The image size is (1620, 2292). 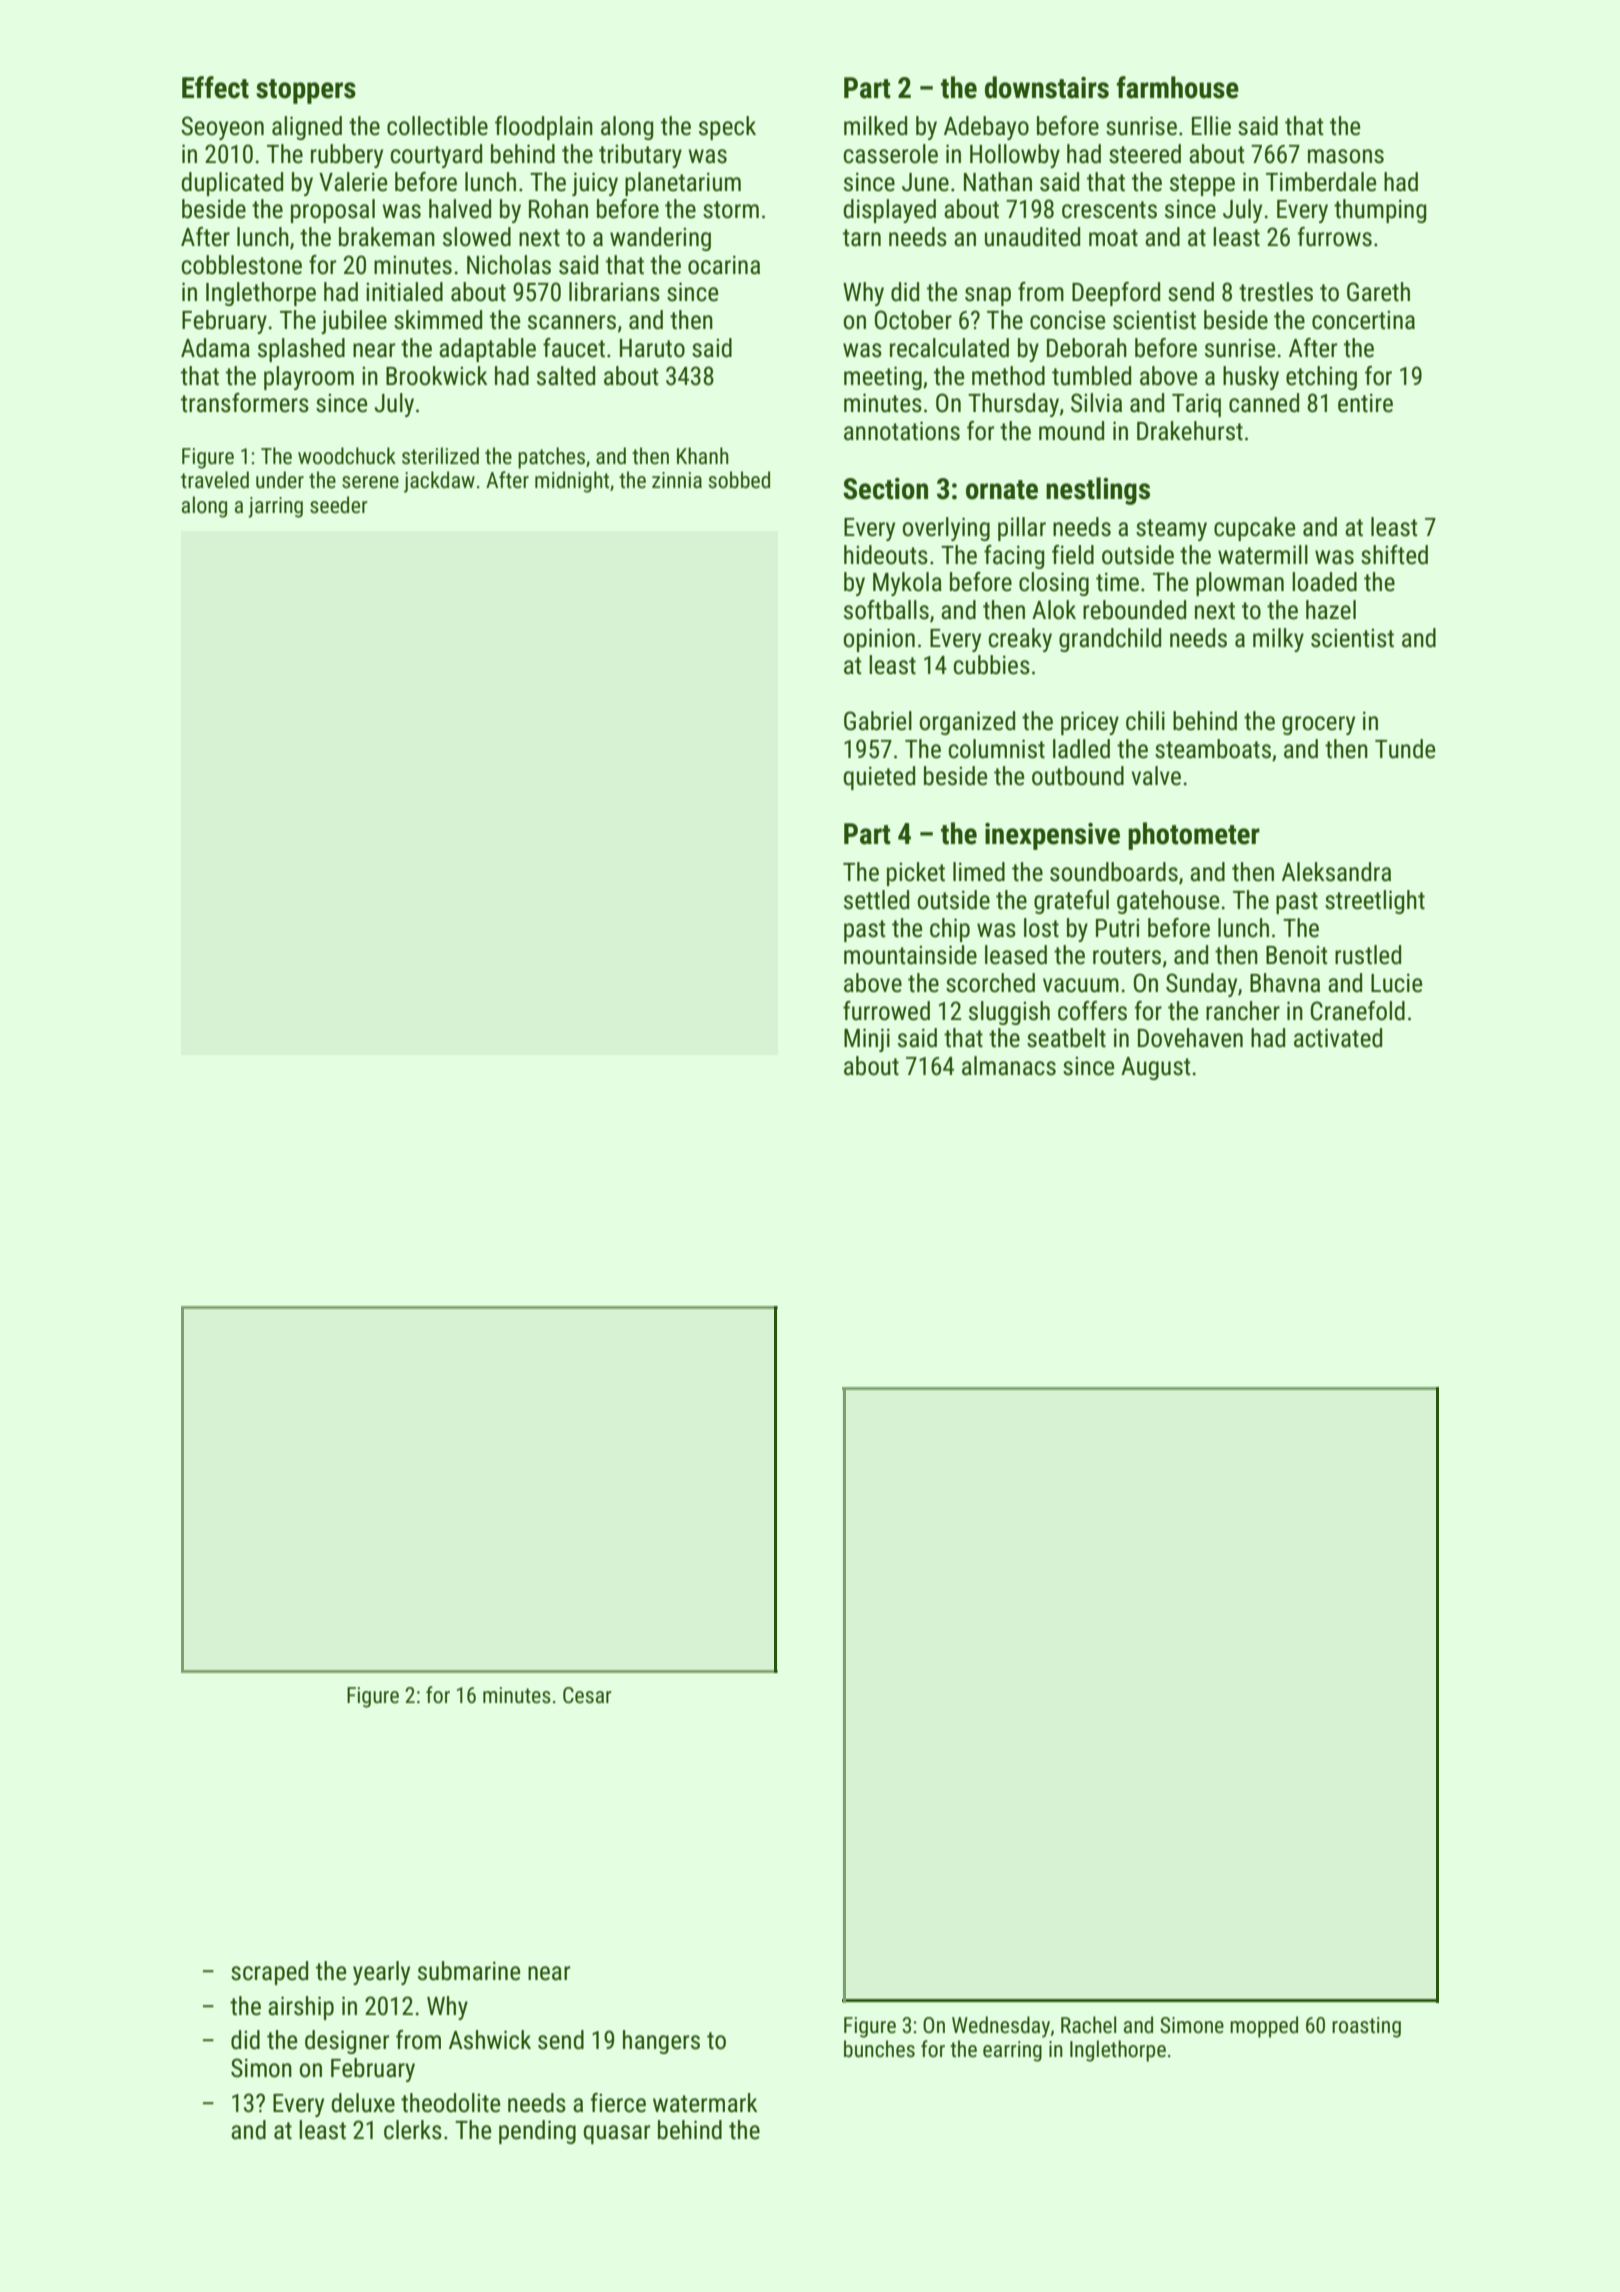 I want to click on scraped, so click(x=269, y=1973).
